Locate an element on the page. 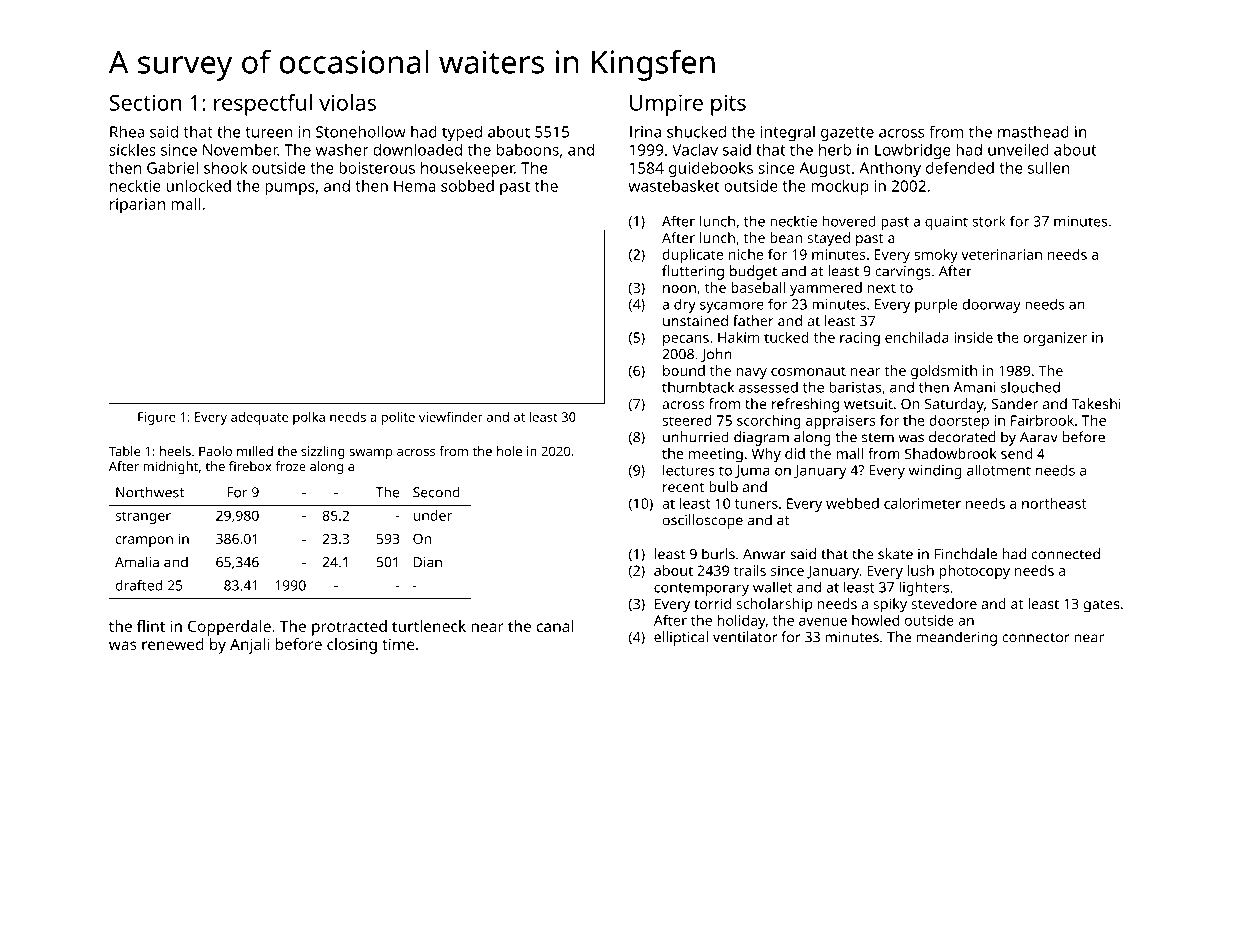  sobbed is located at coordinates (467, 186).
